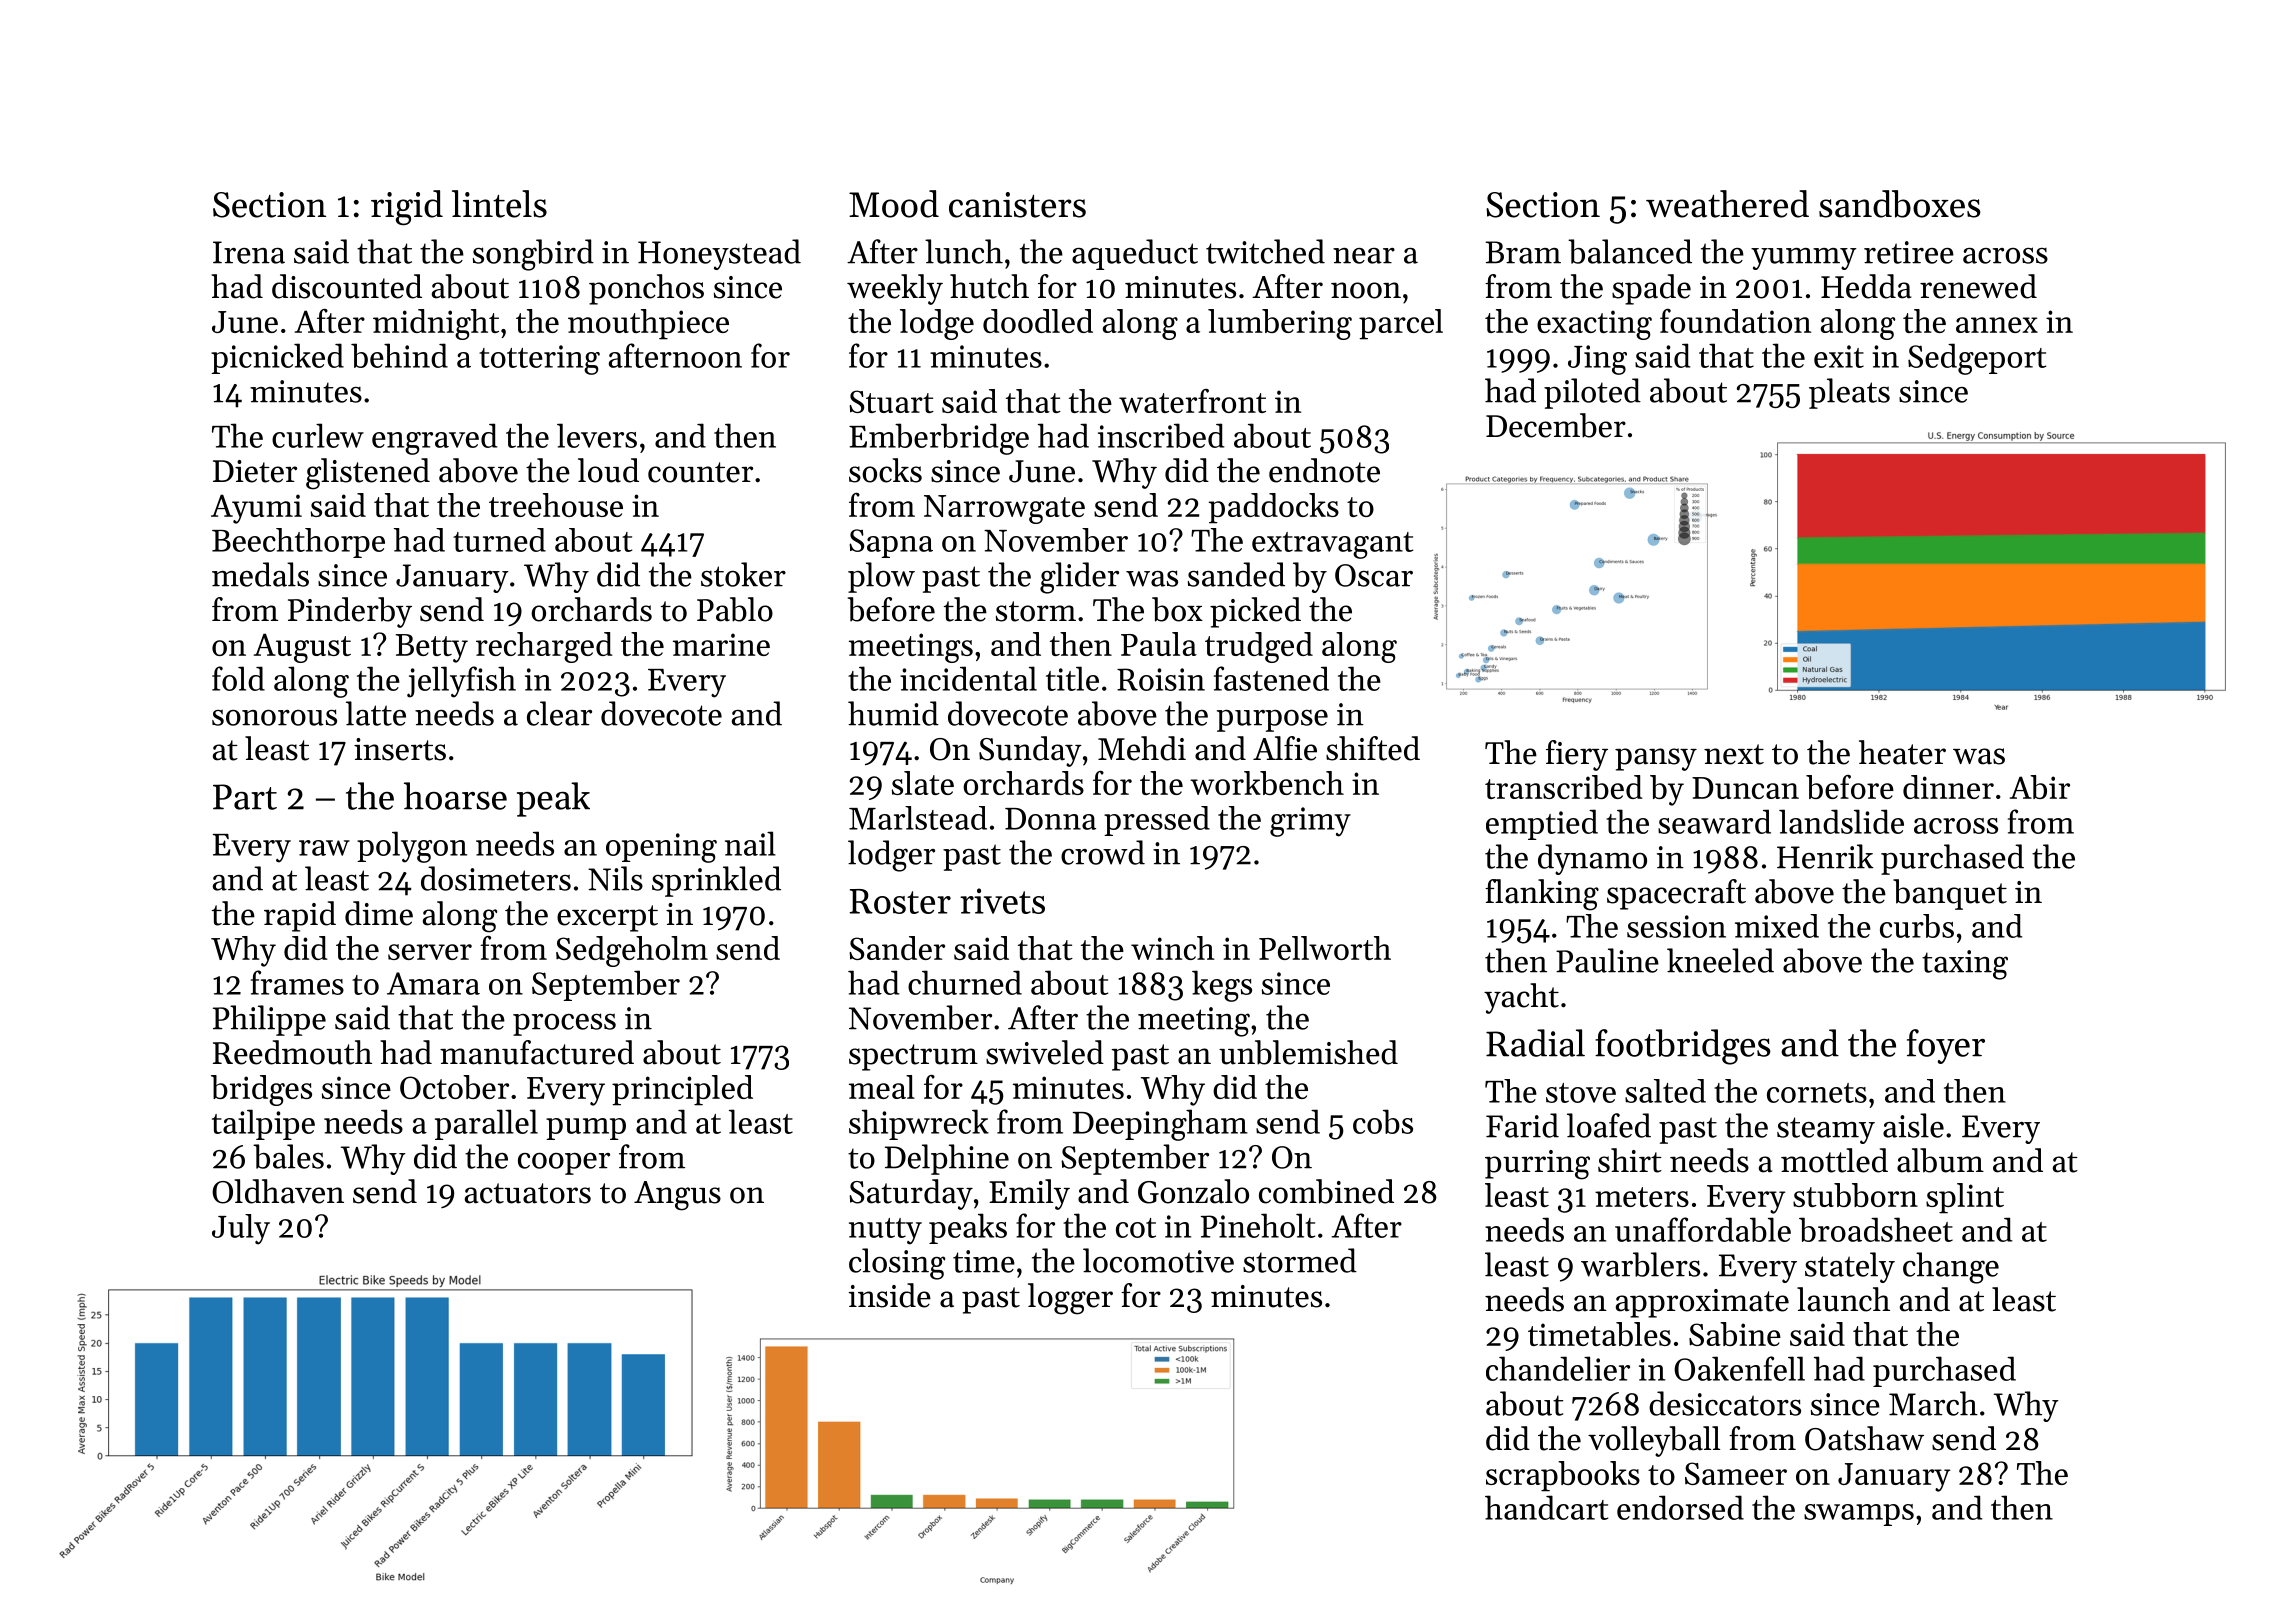  I want to click on shipwreck, so click(919, 1124).
